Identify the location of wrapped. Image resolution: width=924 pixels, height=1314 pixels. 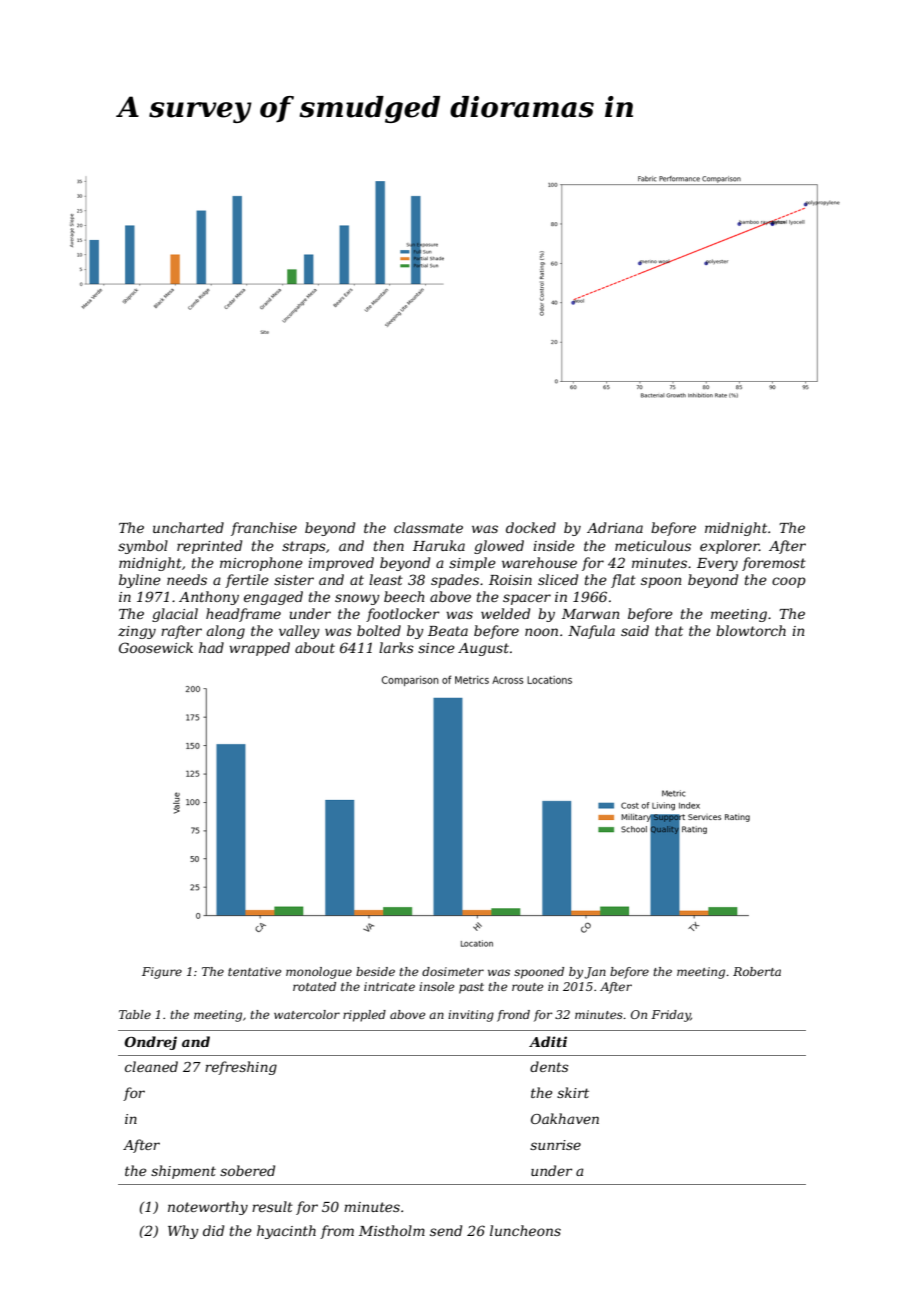
(259, 649).
